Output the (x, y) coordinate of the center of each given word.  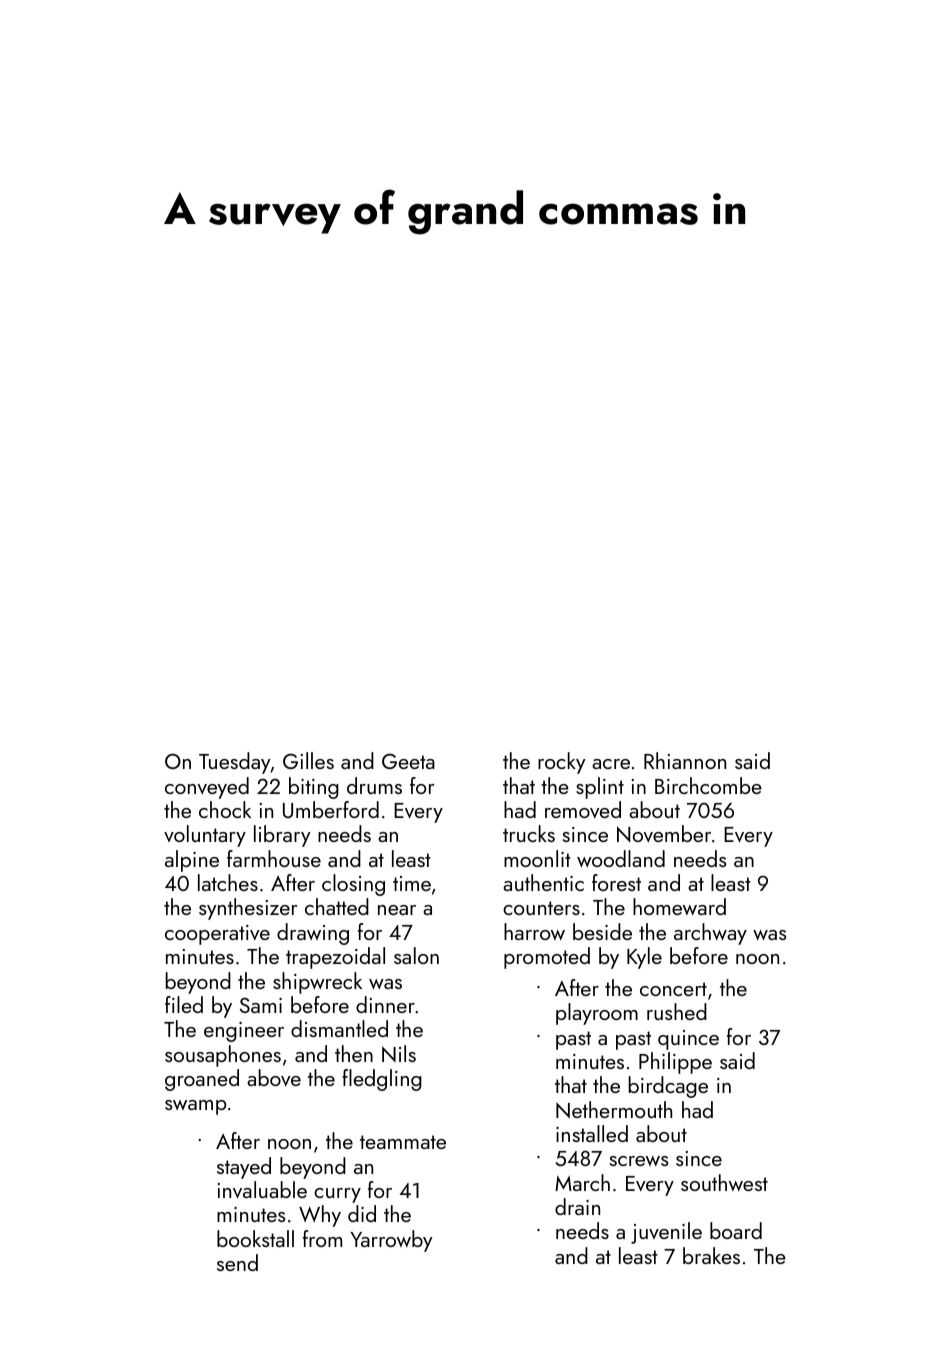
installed (592, 1133)
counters (541, 908)
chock (225, 809)
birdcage (668, 1087)
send (237, 1262)
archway (710, 934)
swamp (195, 1107)
